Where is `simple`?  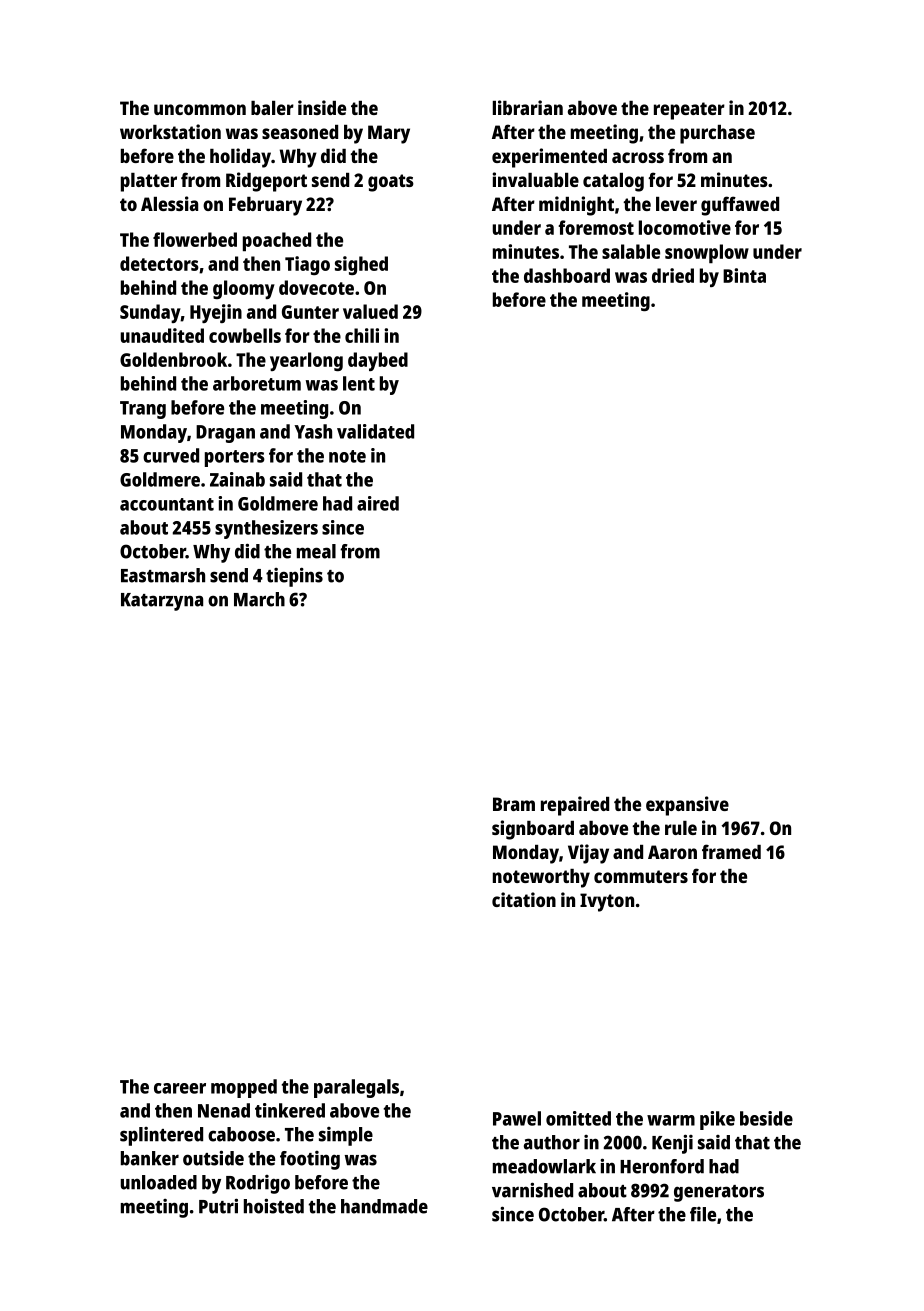
simple is located at coordinates (346, 1136).
